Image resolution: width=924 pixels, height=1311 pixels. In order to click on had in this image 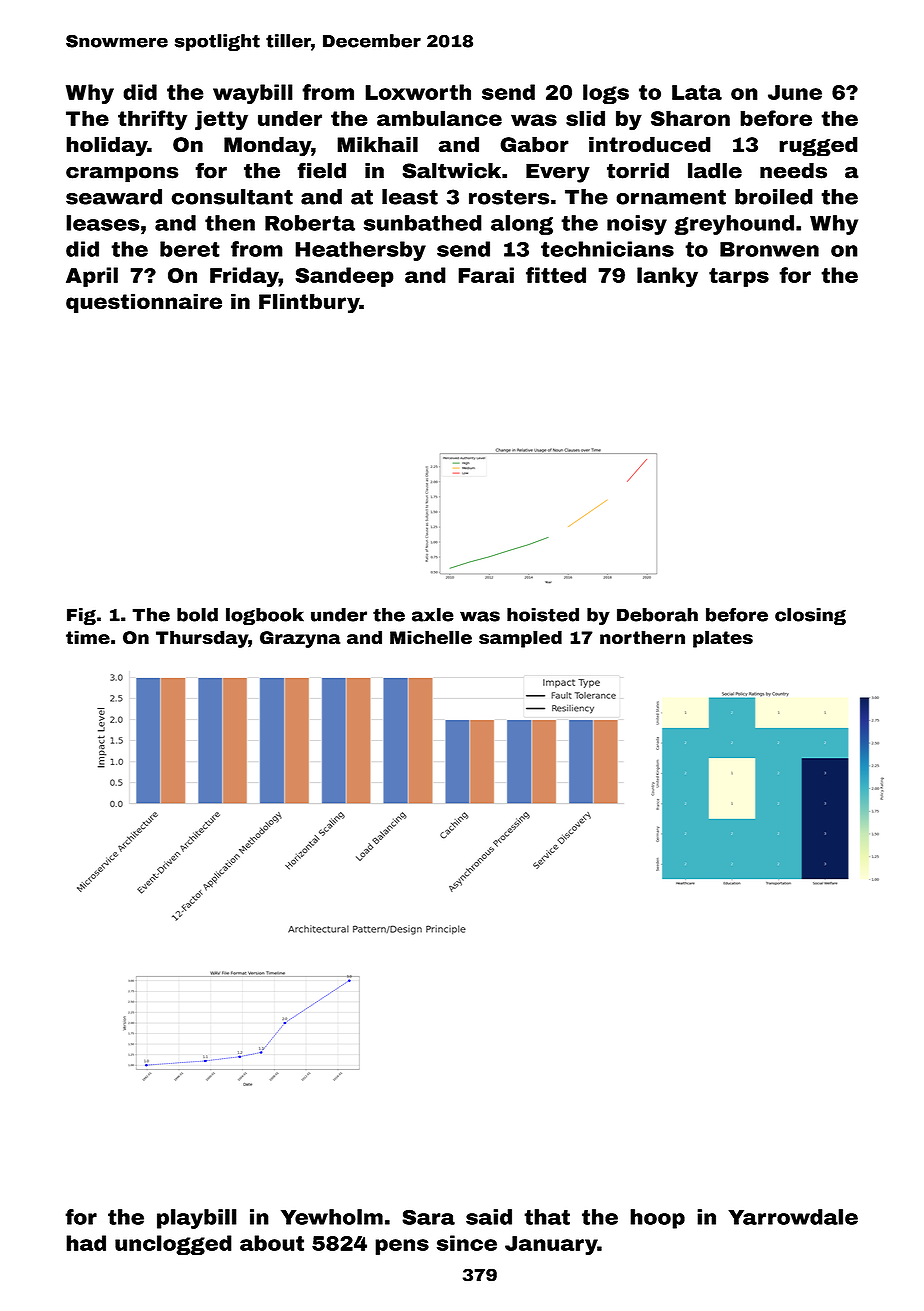, I will do `click(86, 1243)`.
